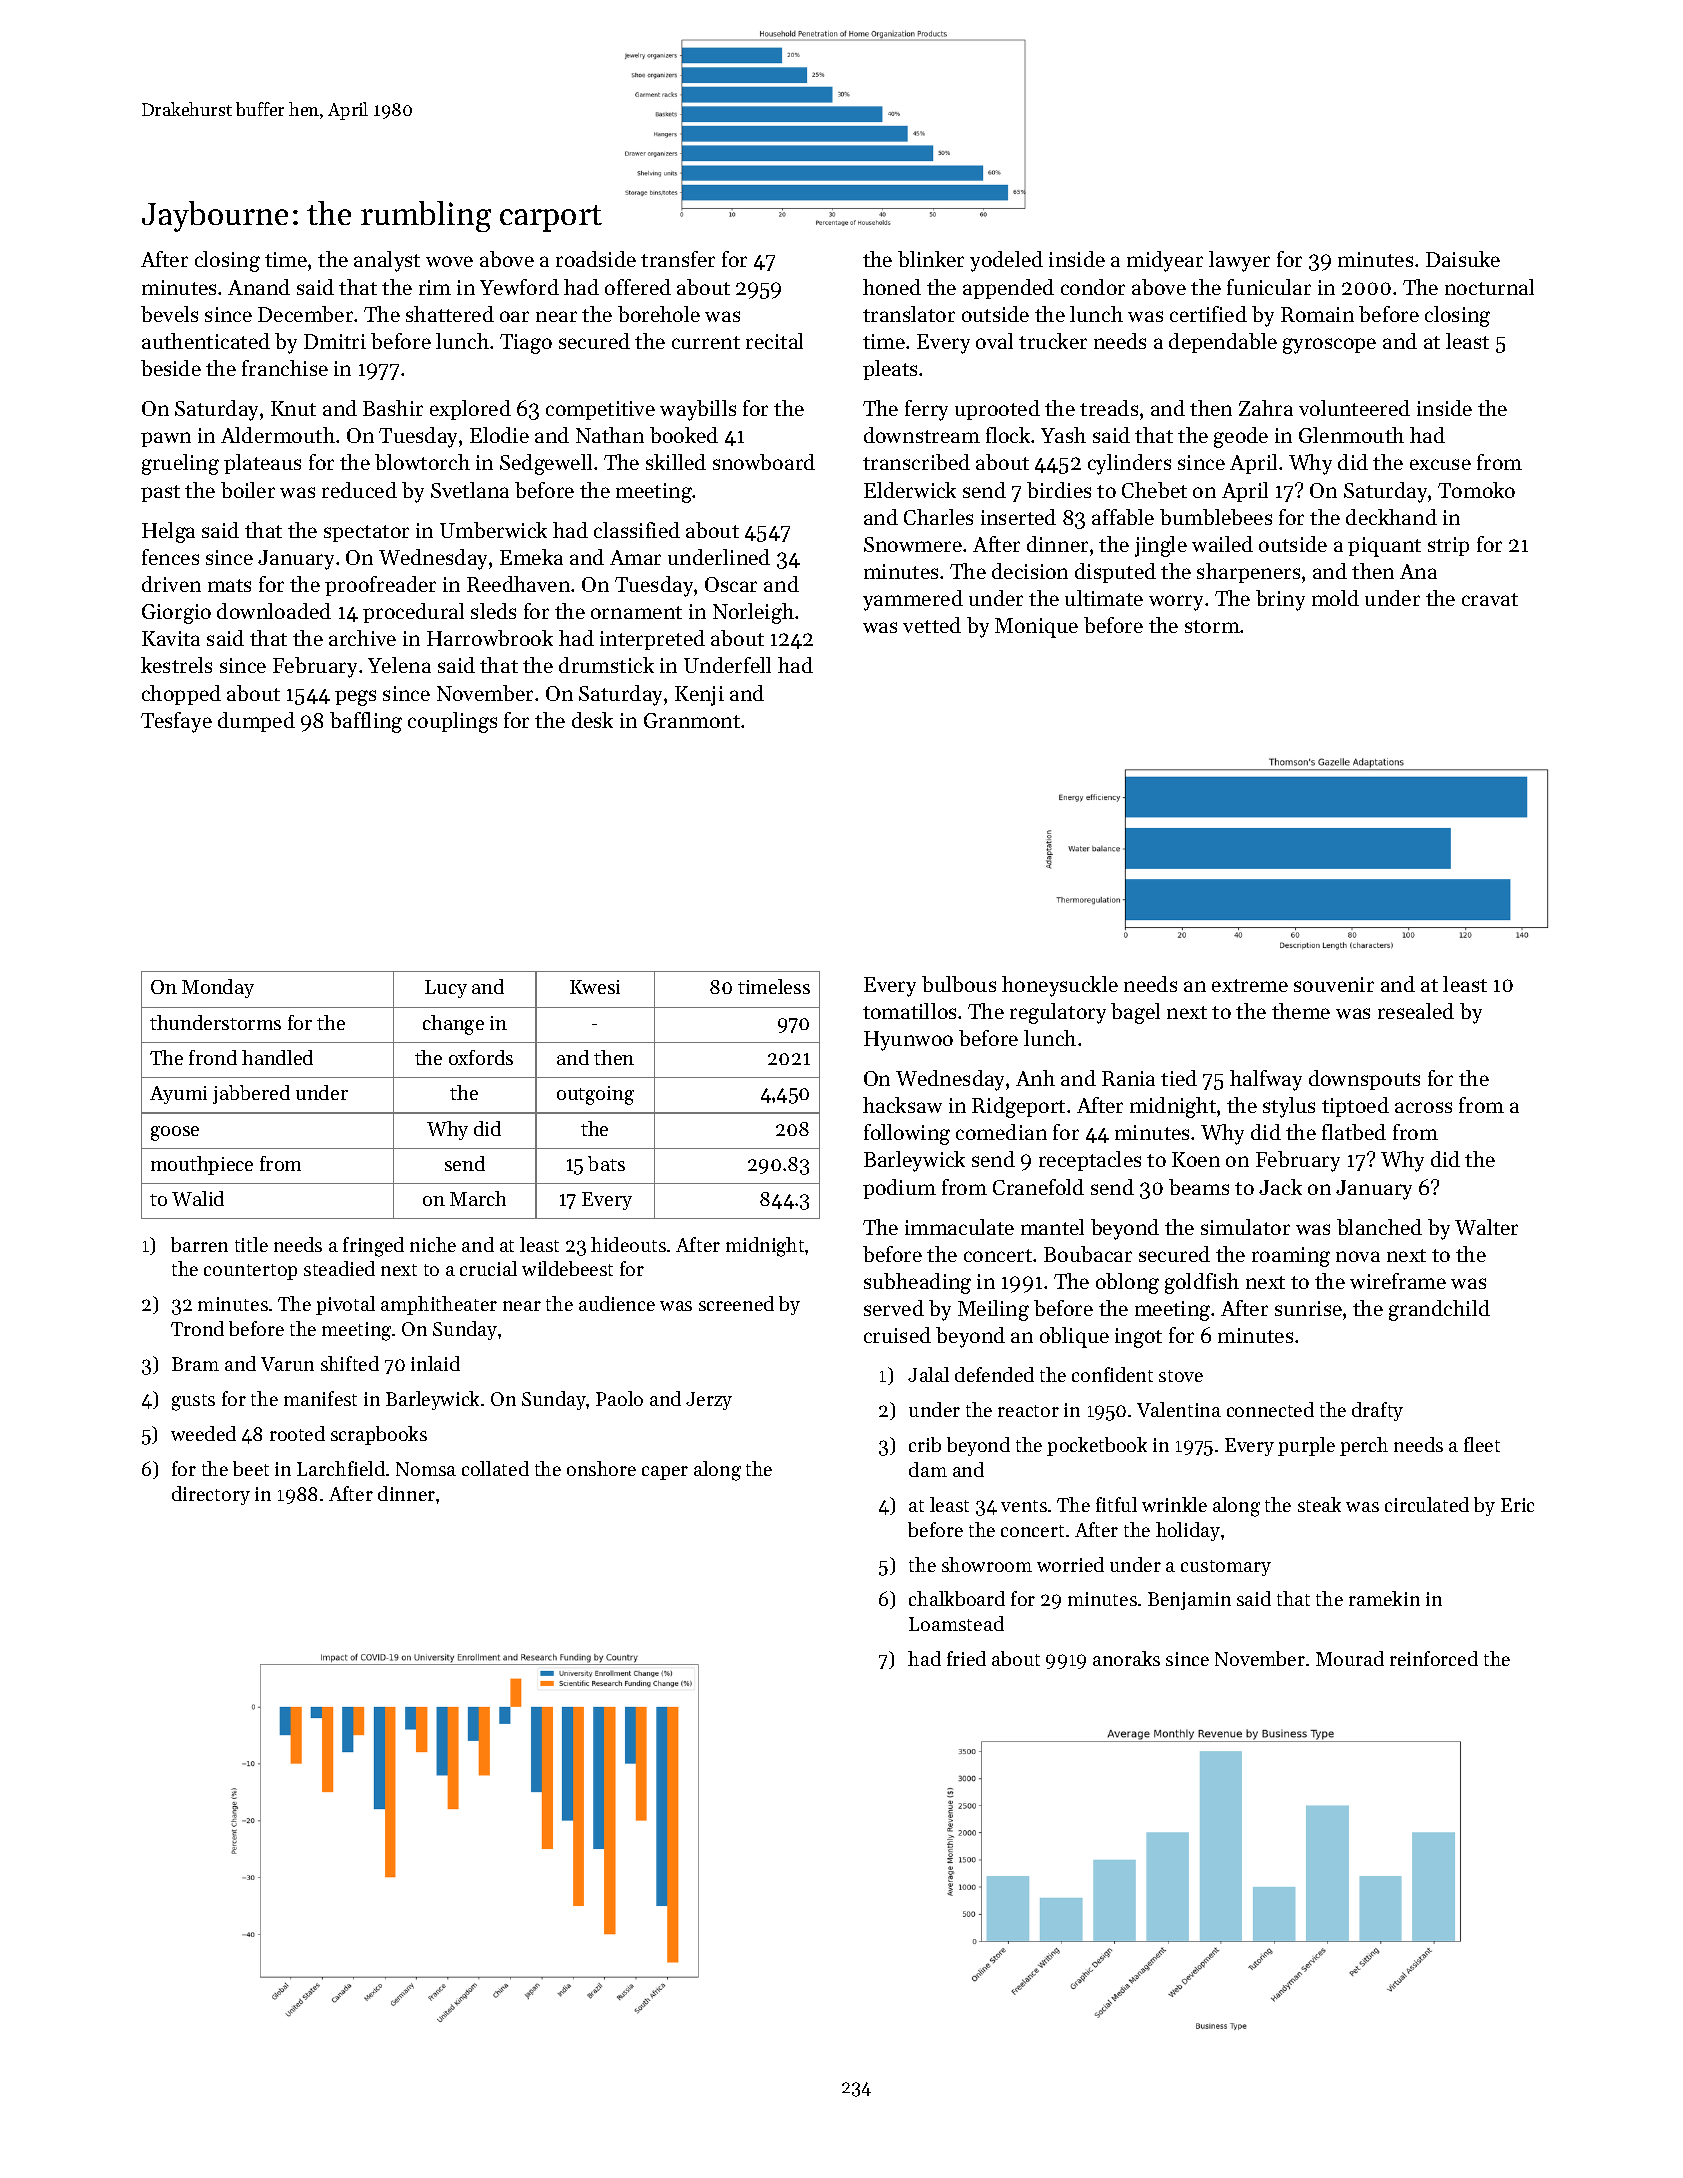 The width and height of the image is (1683, 2178). Describe the element at coordinates (1463, 259) in the image. I see `Daisuke` at that location.
